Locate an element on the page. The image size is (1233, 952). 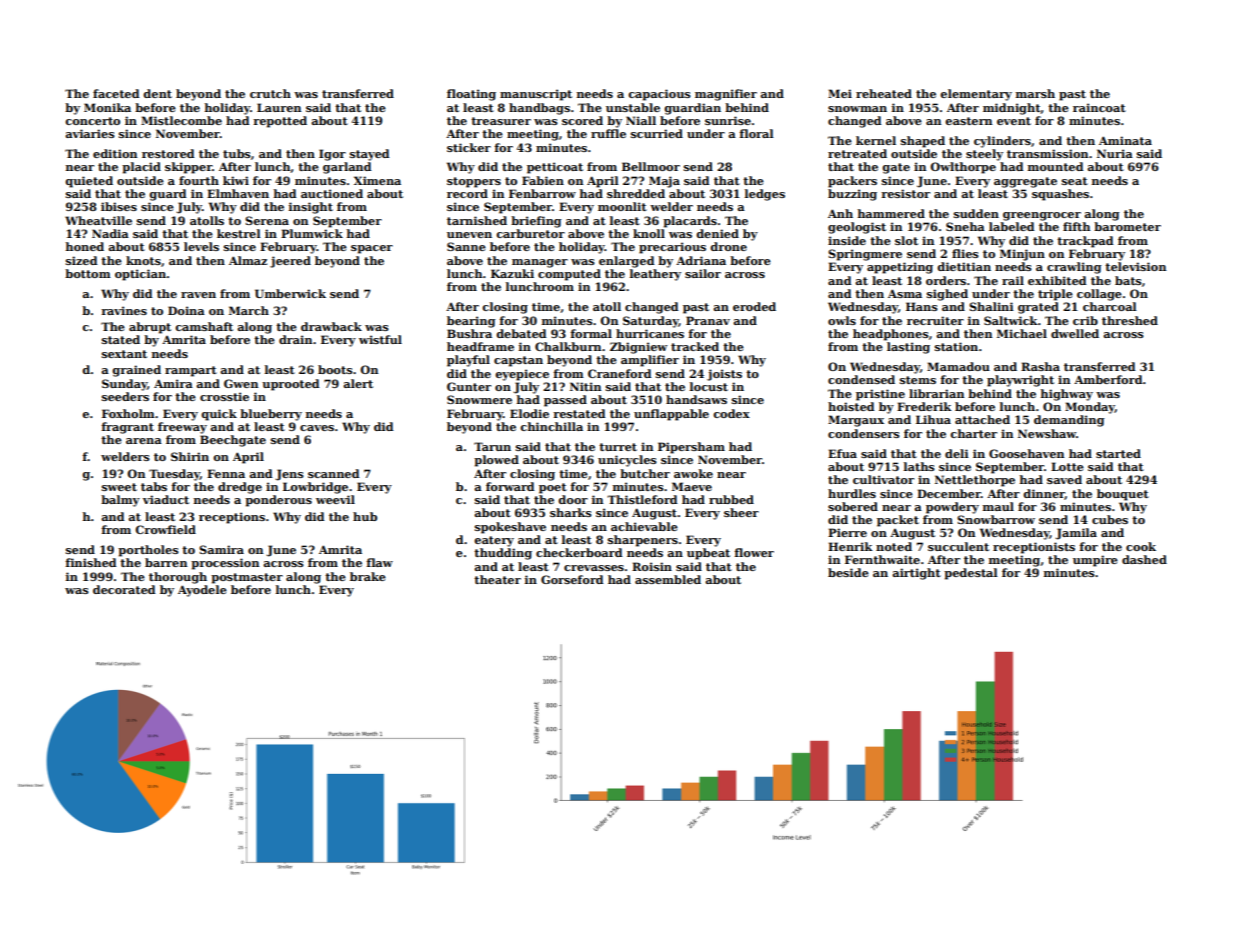
crutch is located at coordinates (270, 93).
